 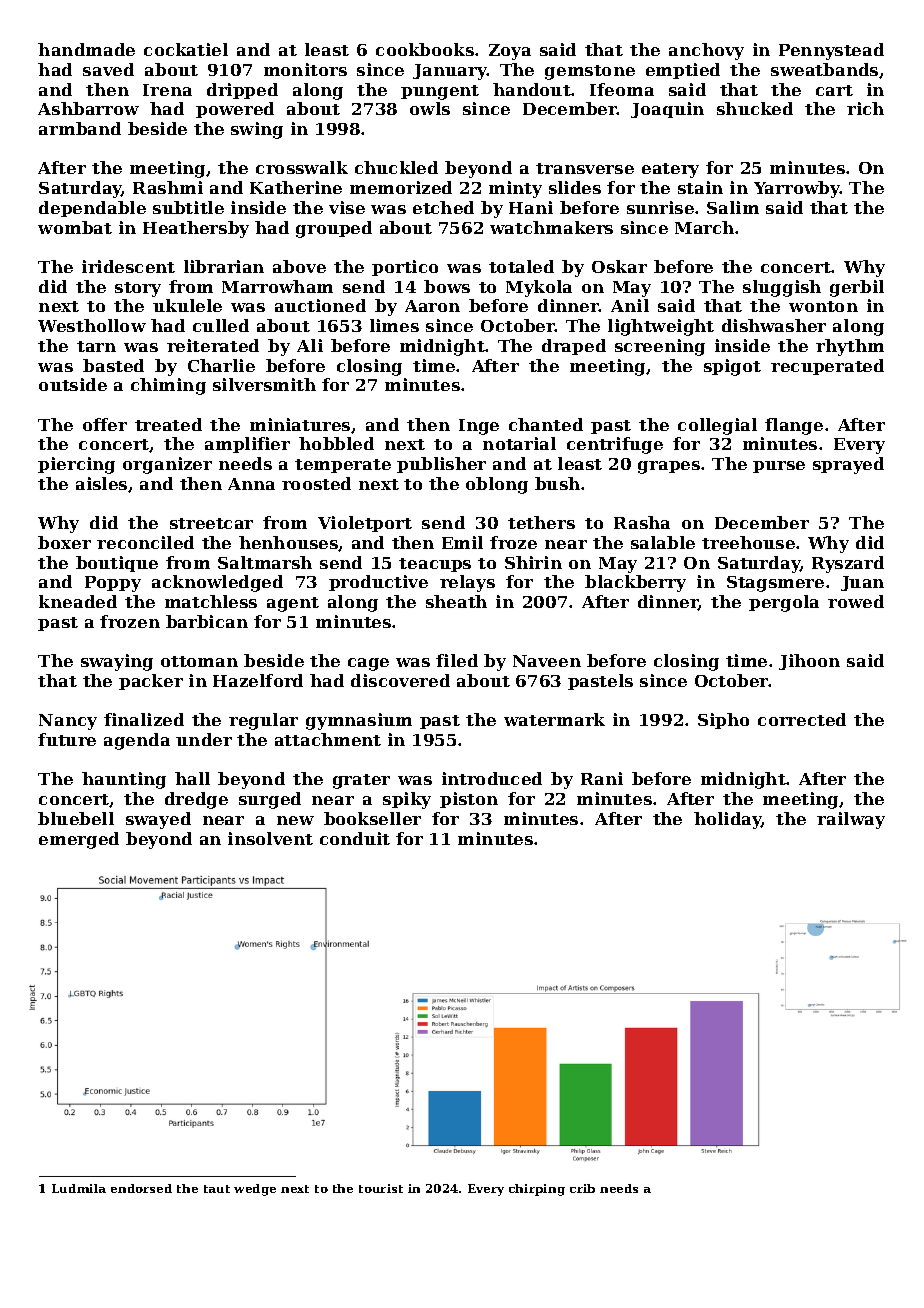 I want to click on handmade, so click(x=86, y=49).
